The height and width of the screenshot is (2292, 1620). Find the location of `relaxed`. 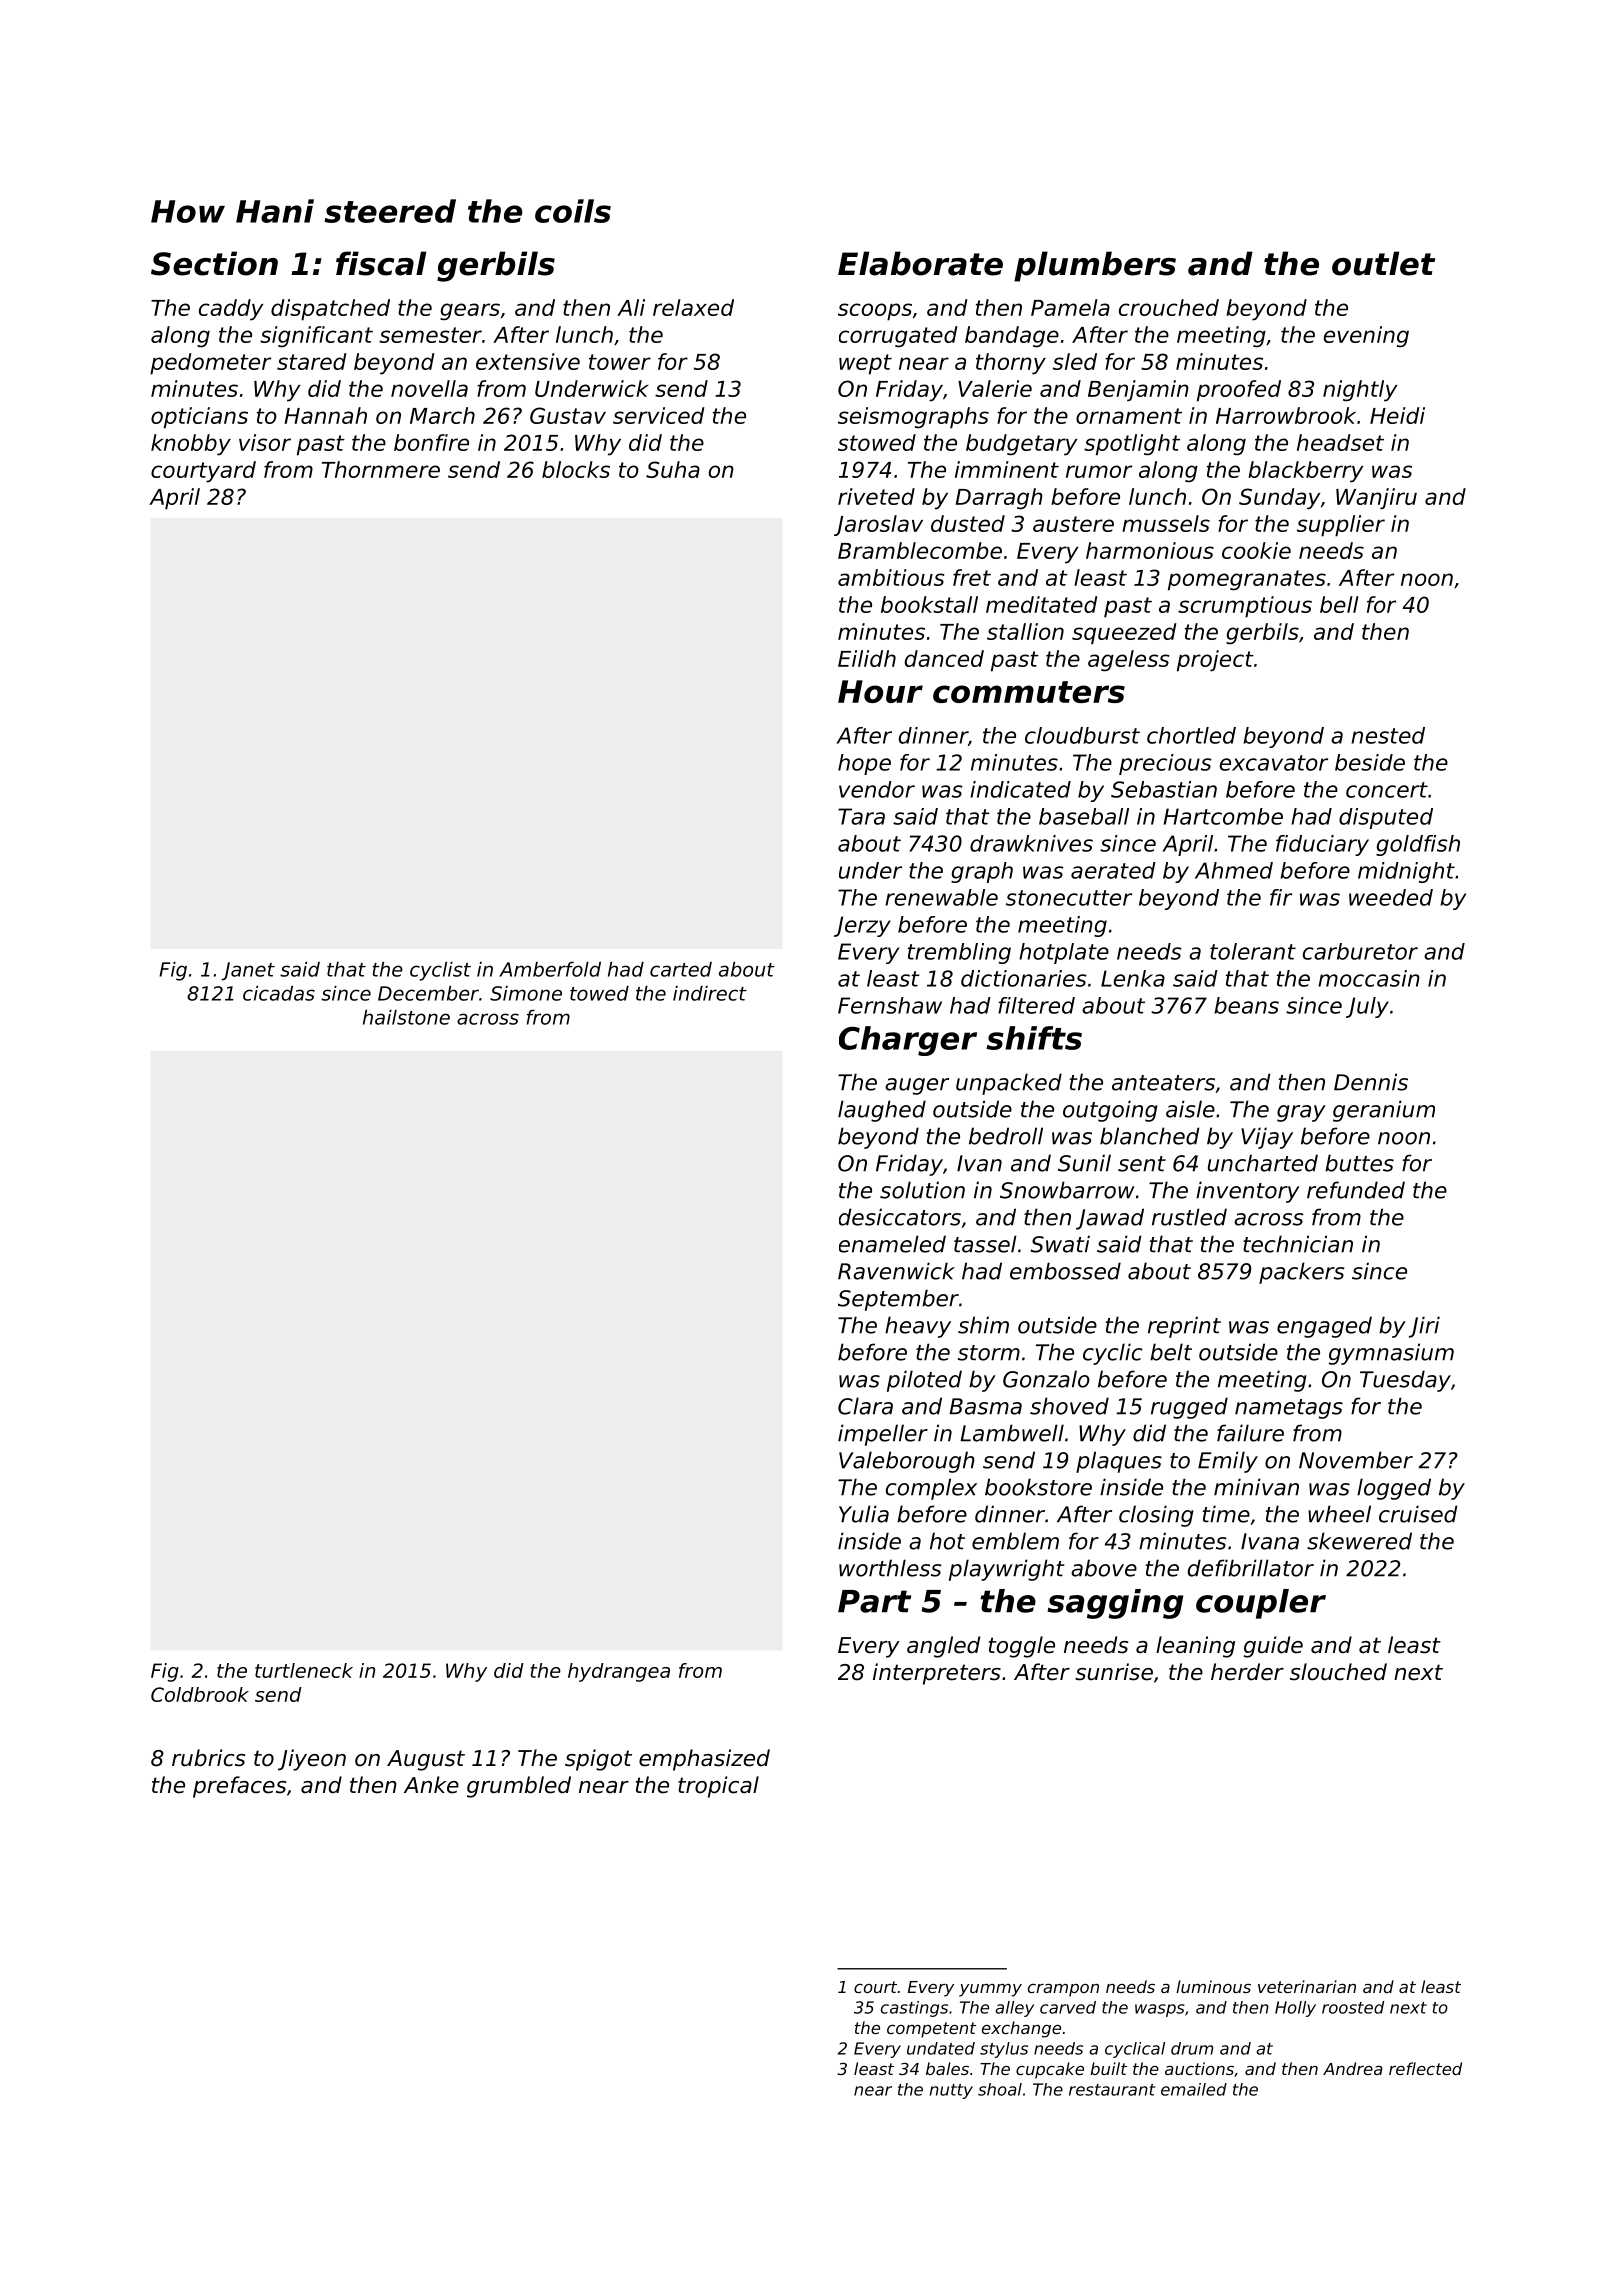

relaxed is located at coordinates (693, 307).
